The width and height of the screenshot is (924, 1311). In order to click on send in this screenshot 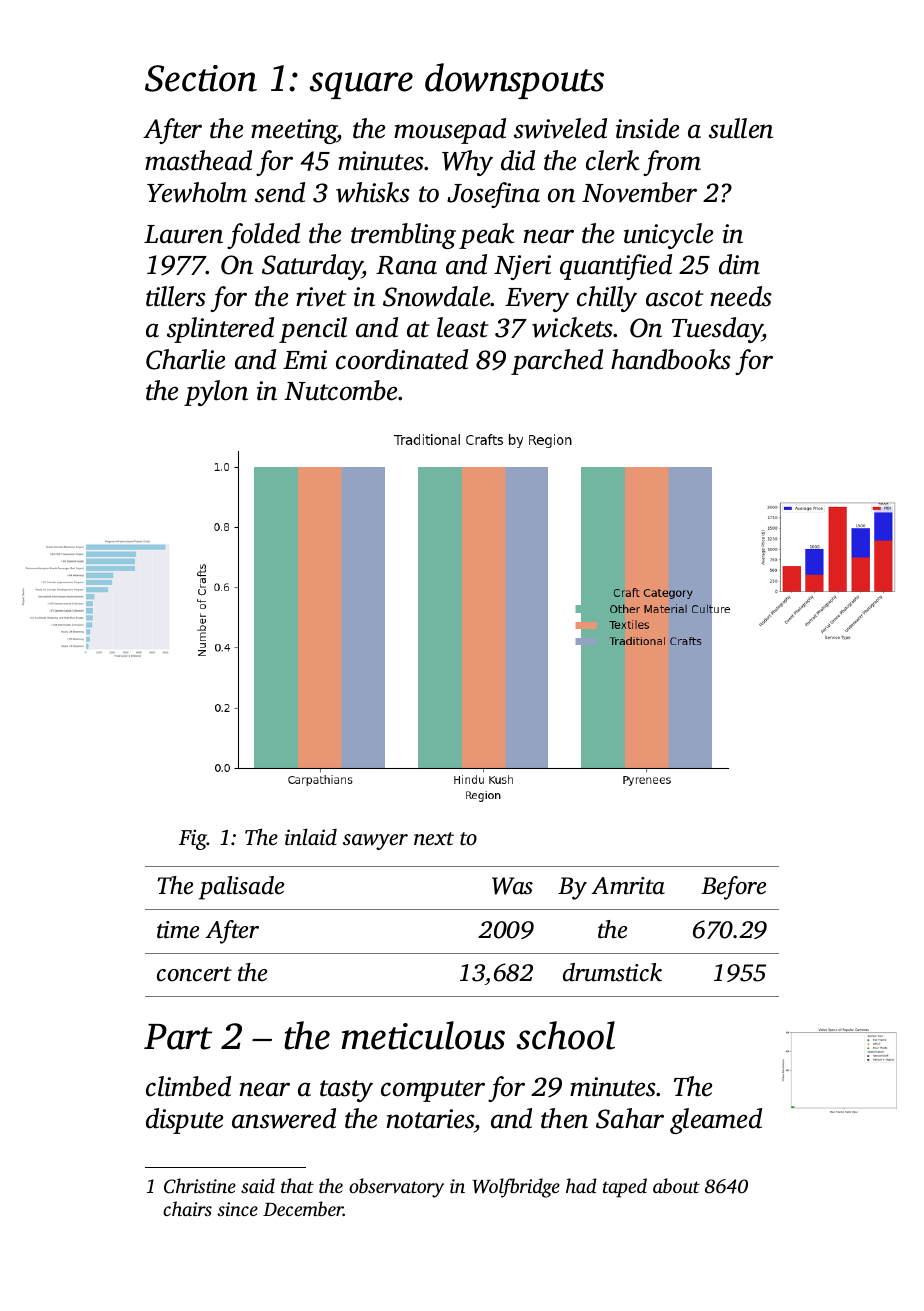, I will do `click(280, 192)`.
